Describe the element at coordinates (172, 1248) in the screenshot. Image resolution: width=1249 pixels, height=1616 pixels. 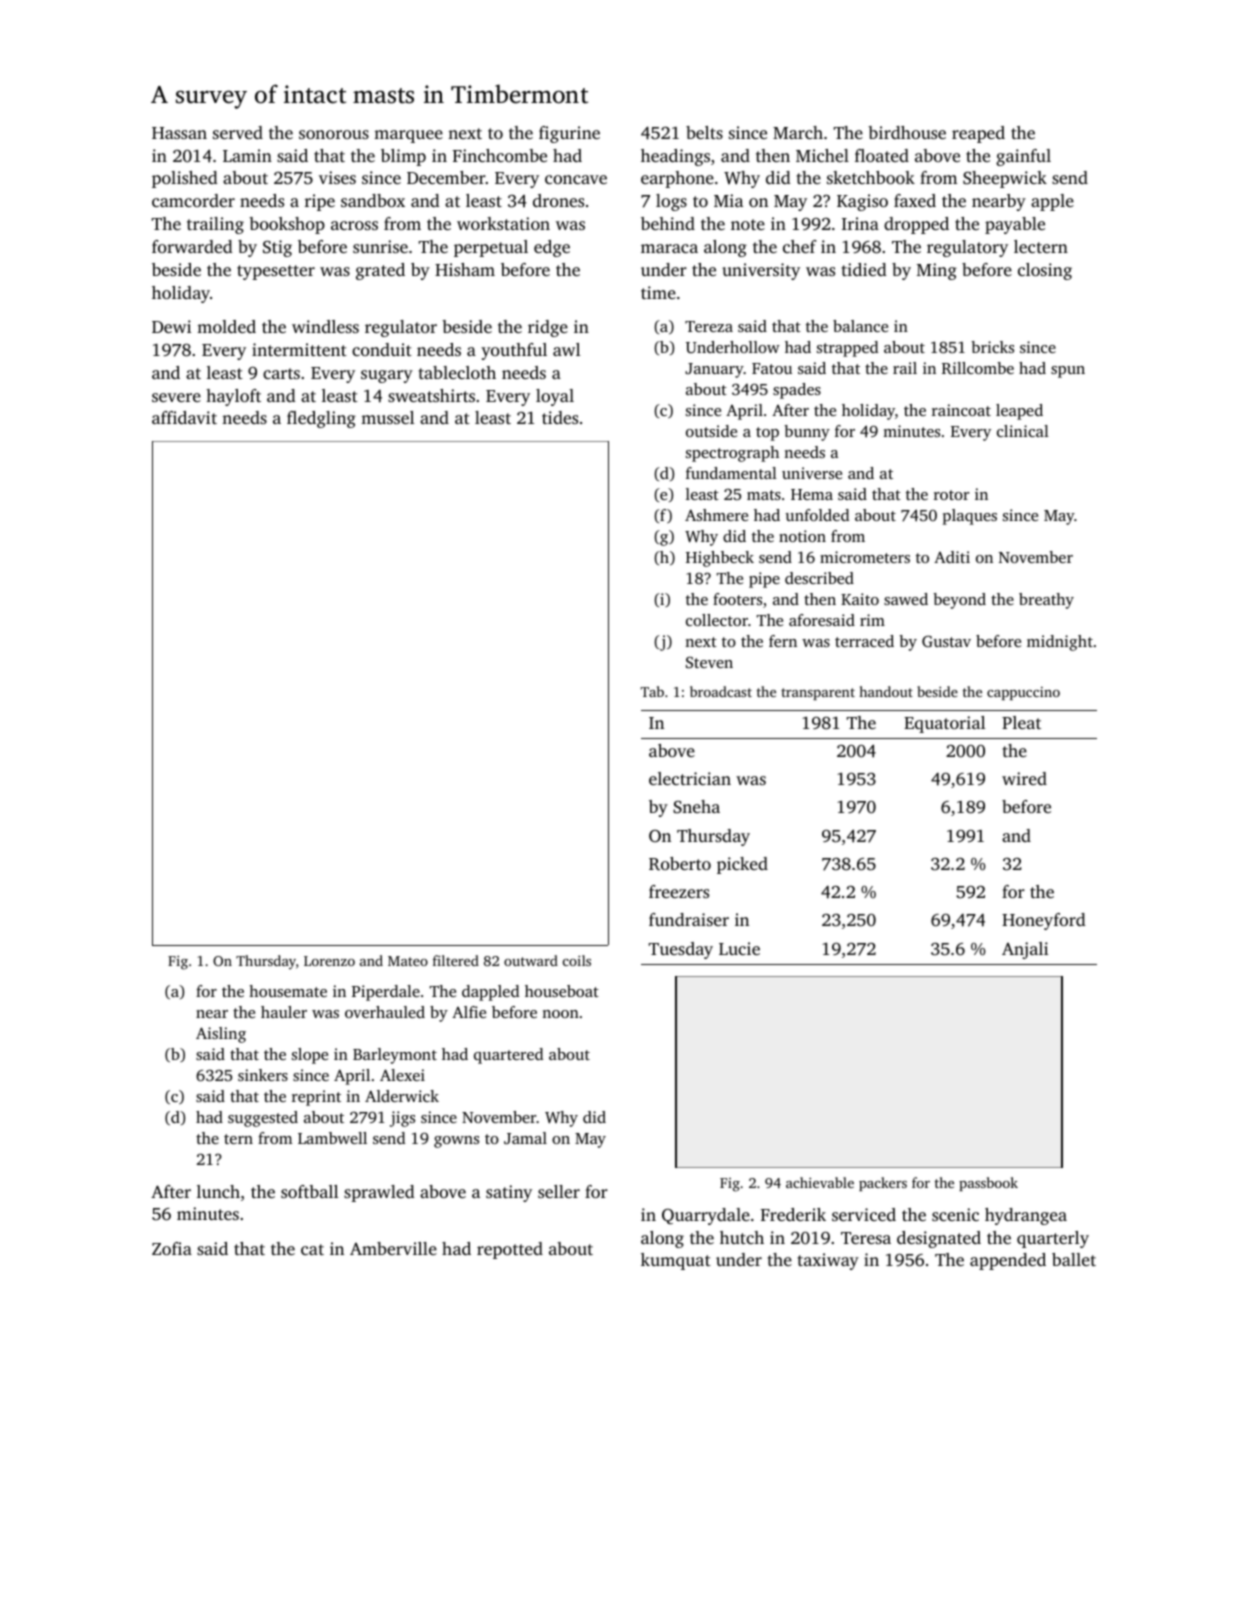
I see `Zofia` at that location.
